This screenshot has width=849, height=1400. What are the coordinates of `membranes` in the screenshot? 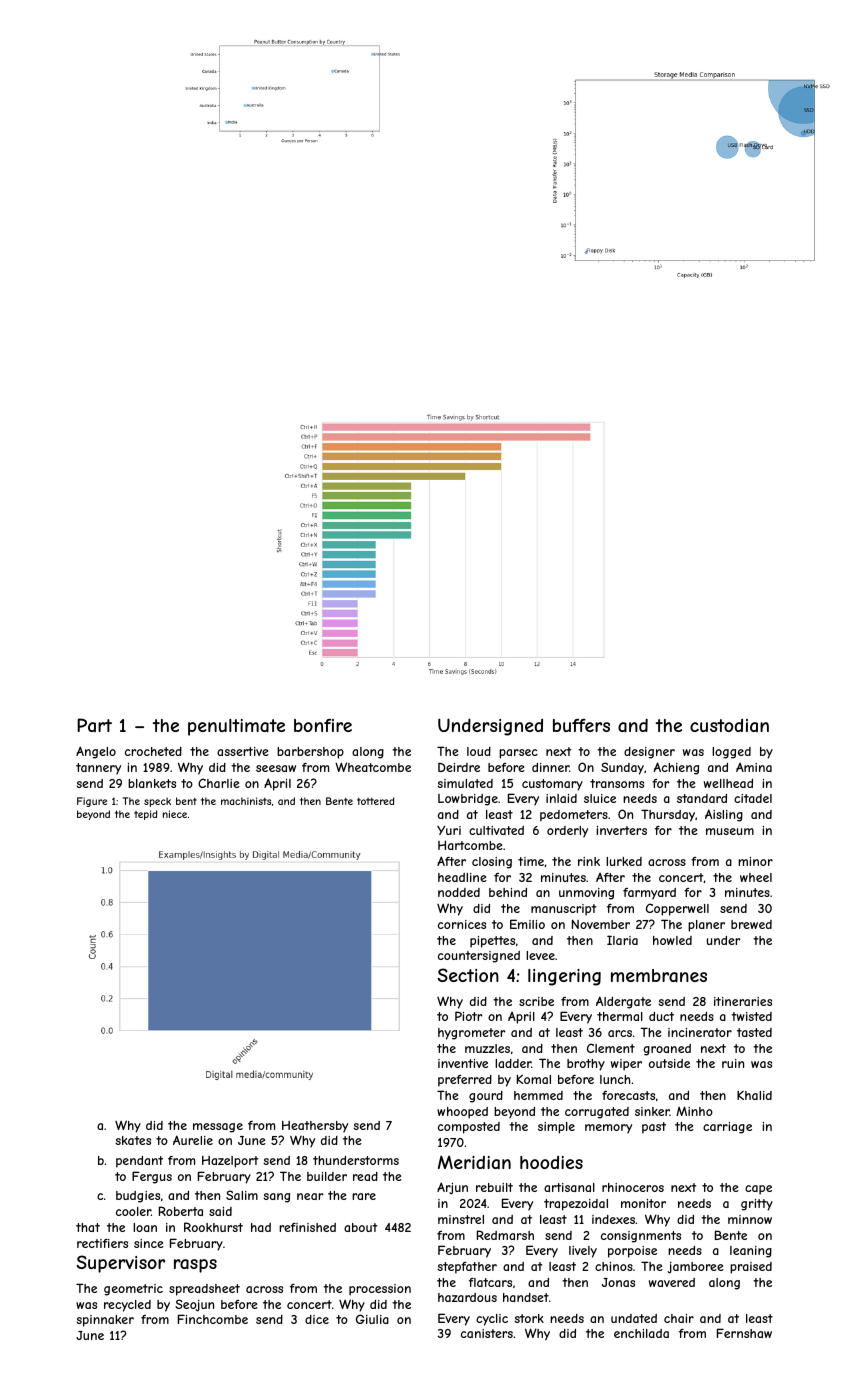 It's located at (659, 975).
